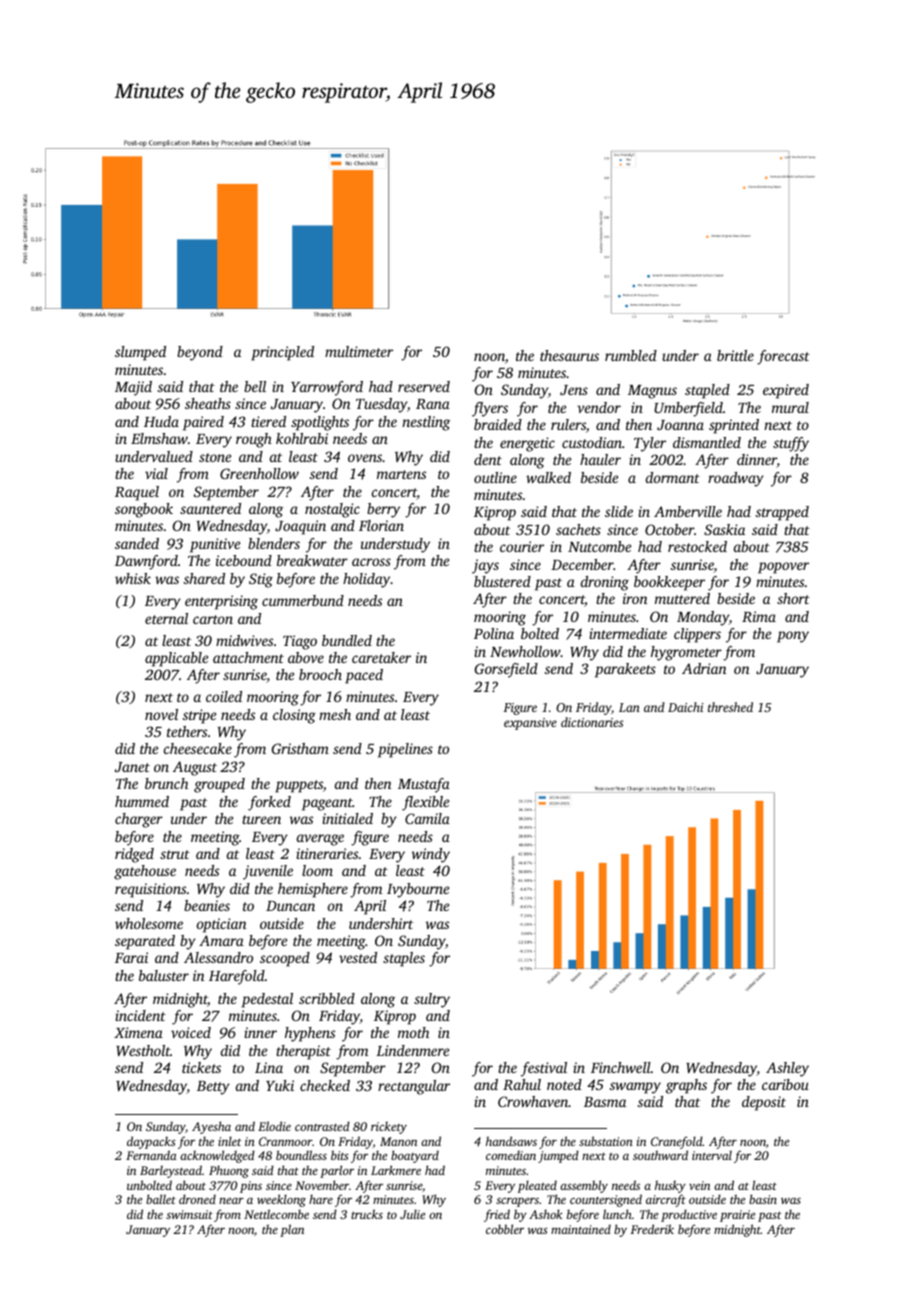 This document has width=924, height=1308. What do you see at coordinates (189, 1214) in the document?
I see `swimsuit` at bounding box center [189, 1214].
